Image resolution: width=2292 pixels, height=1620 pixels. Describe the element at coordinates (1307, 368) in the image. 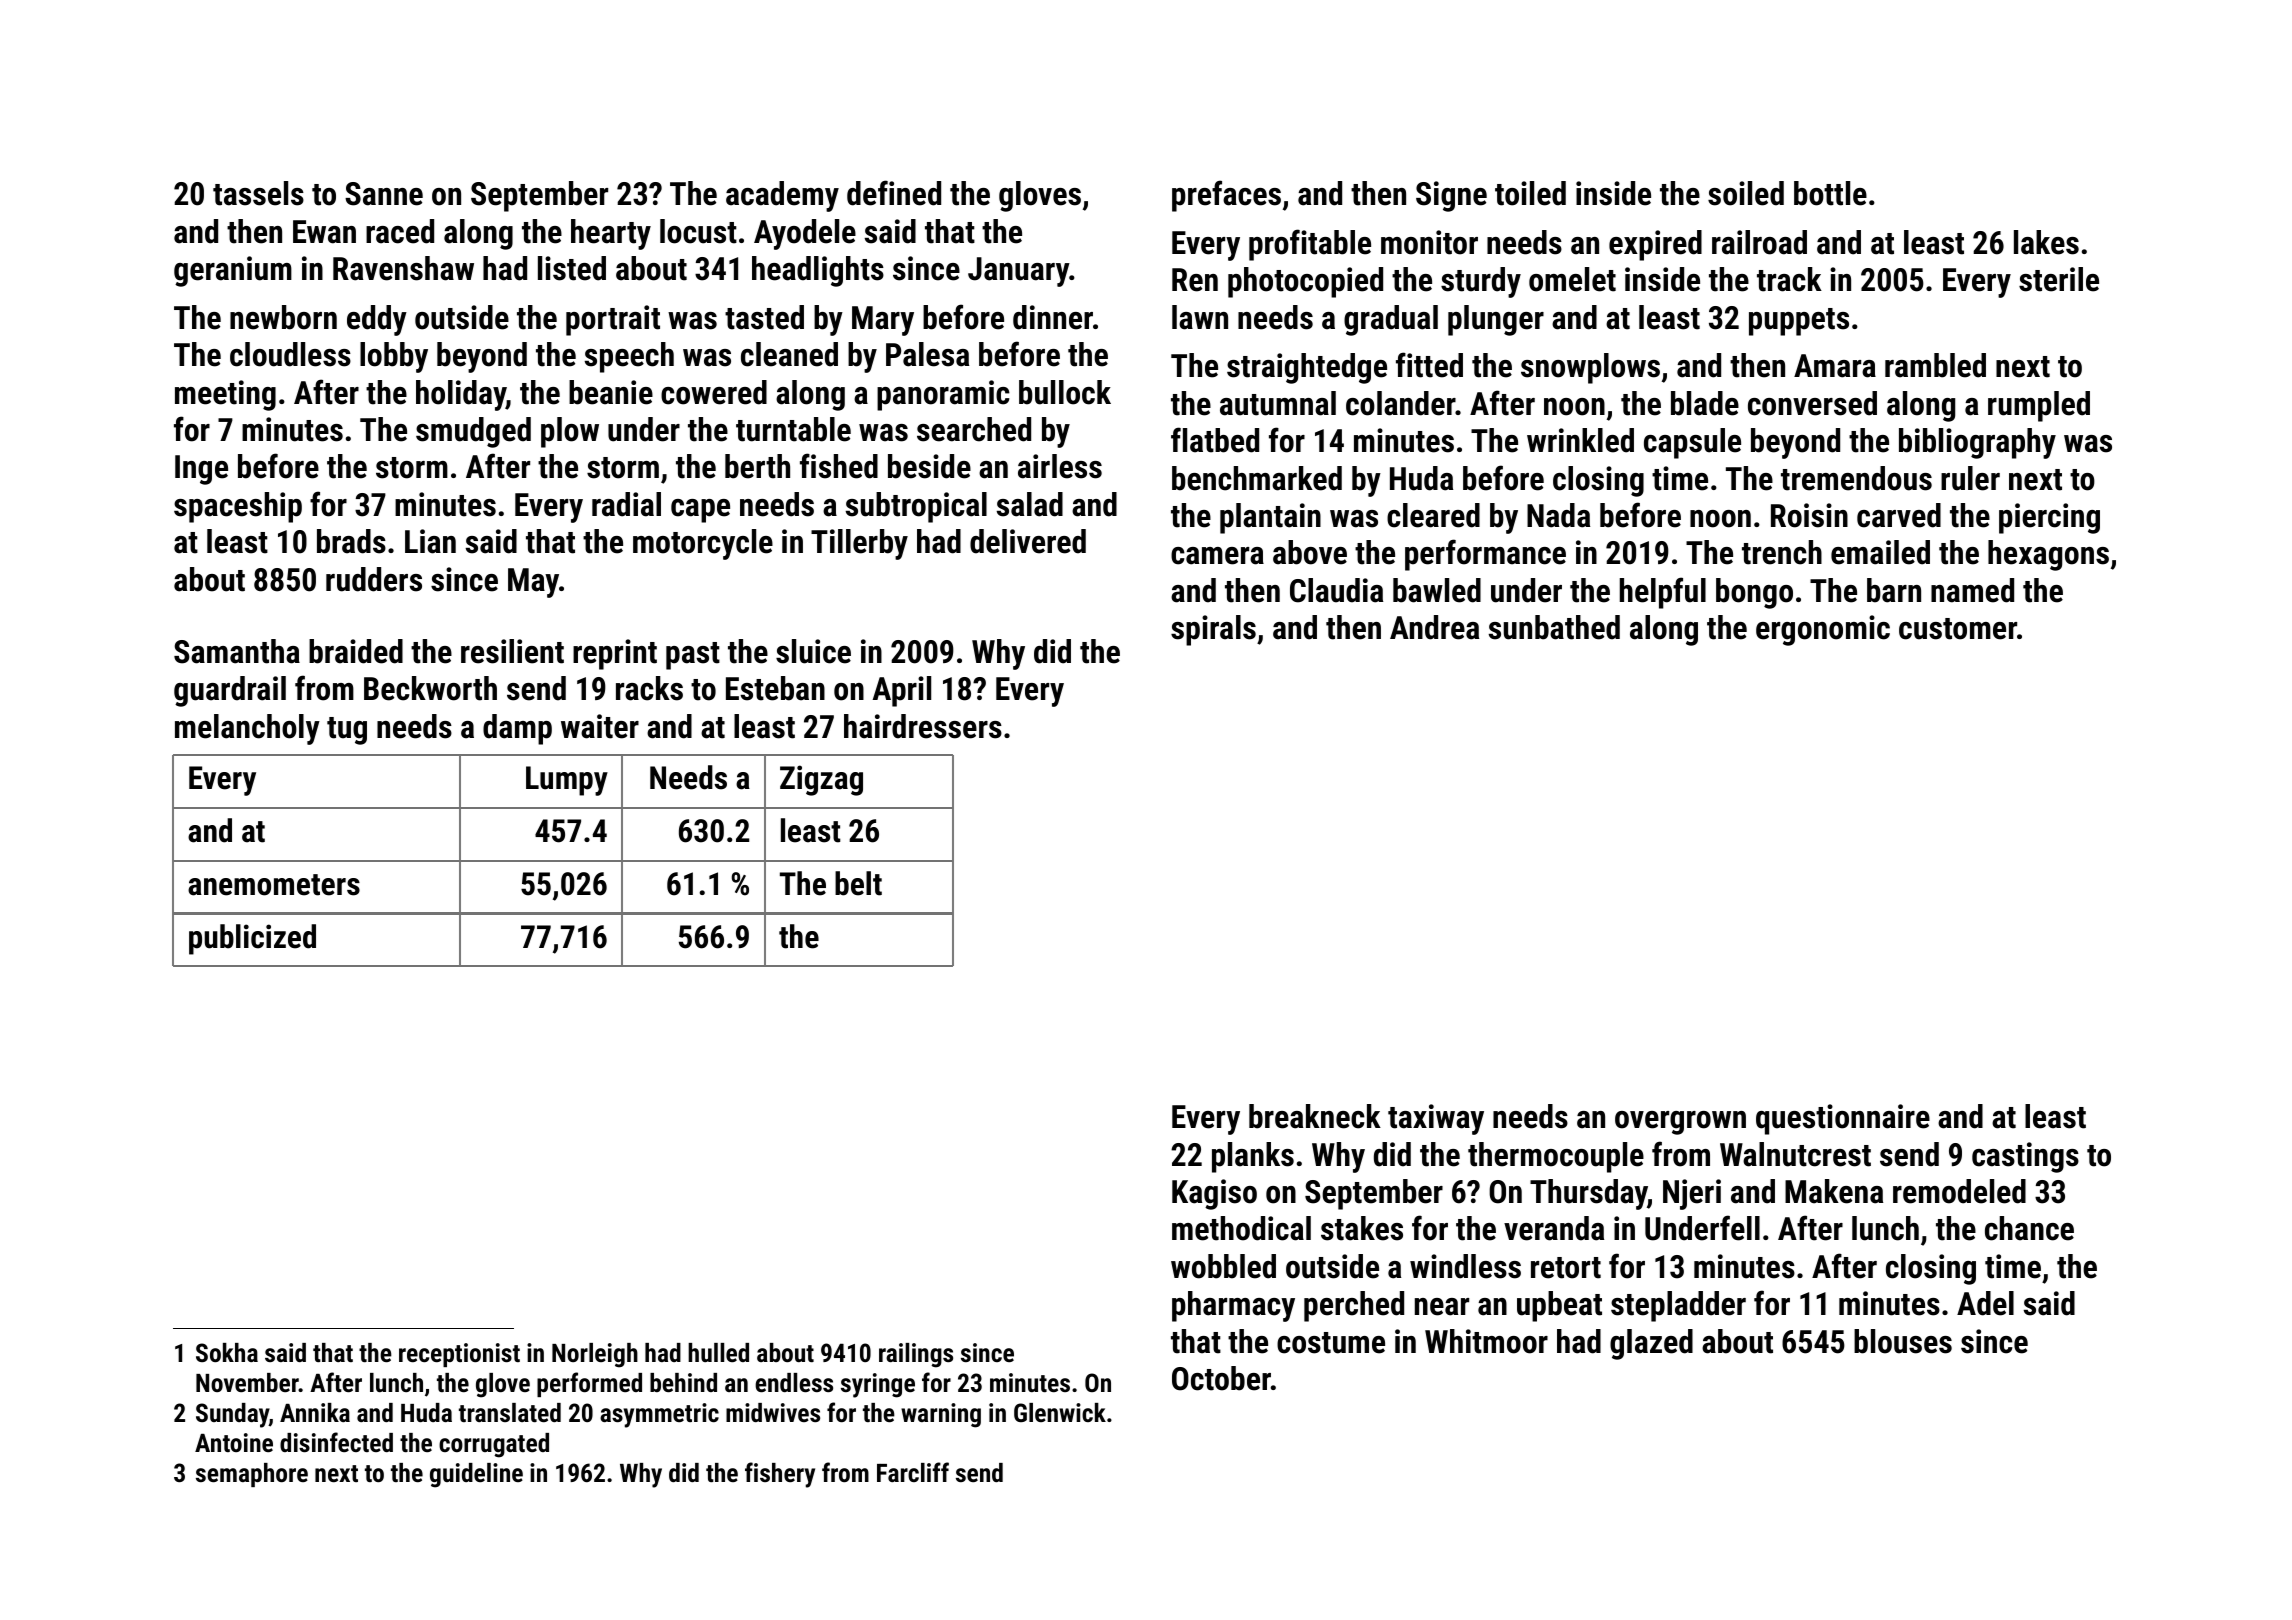

I see `straightedge` at that location.
